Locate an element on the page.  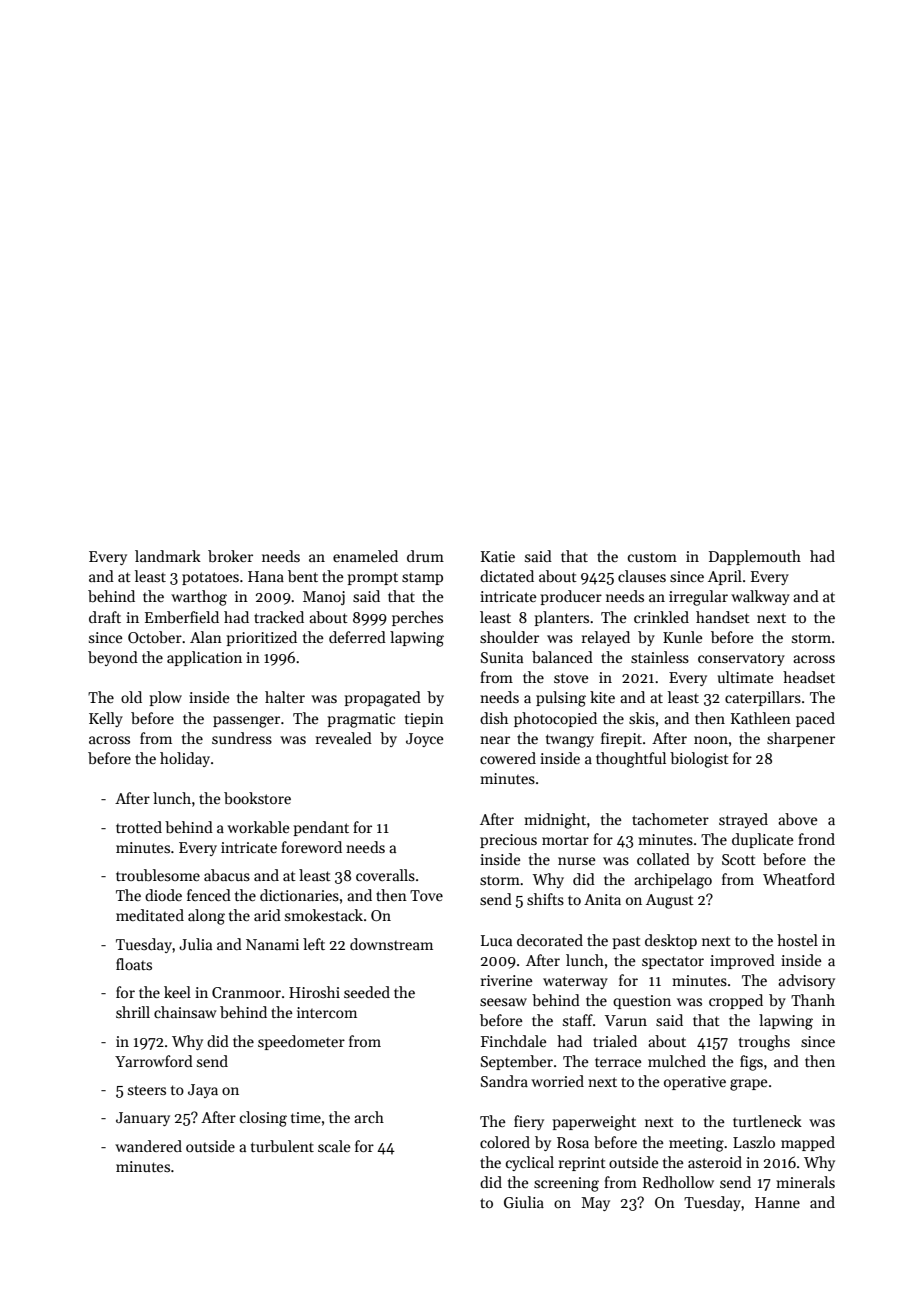
Luca is located at coordinates (496, 940).
